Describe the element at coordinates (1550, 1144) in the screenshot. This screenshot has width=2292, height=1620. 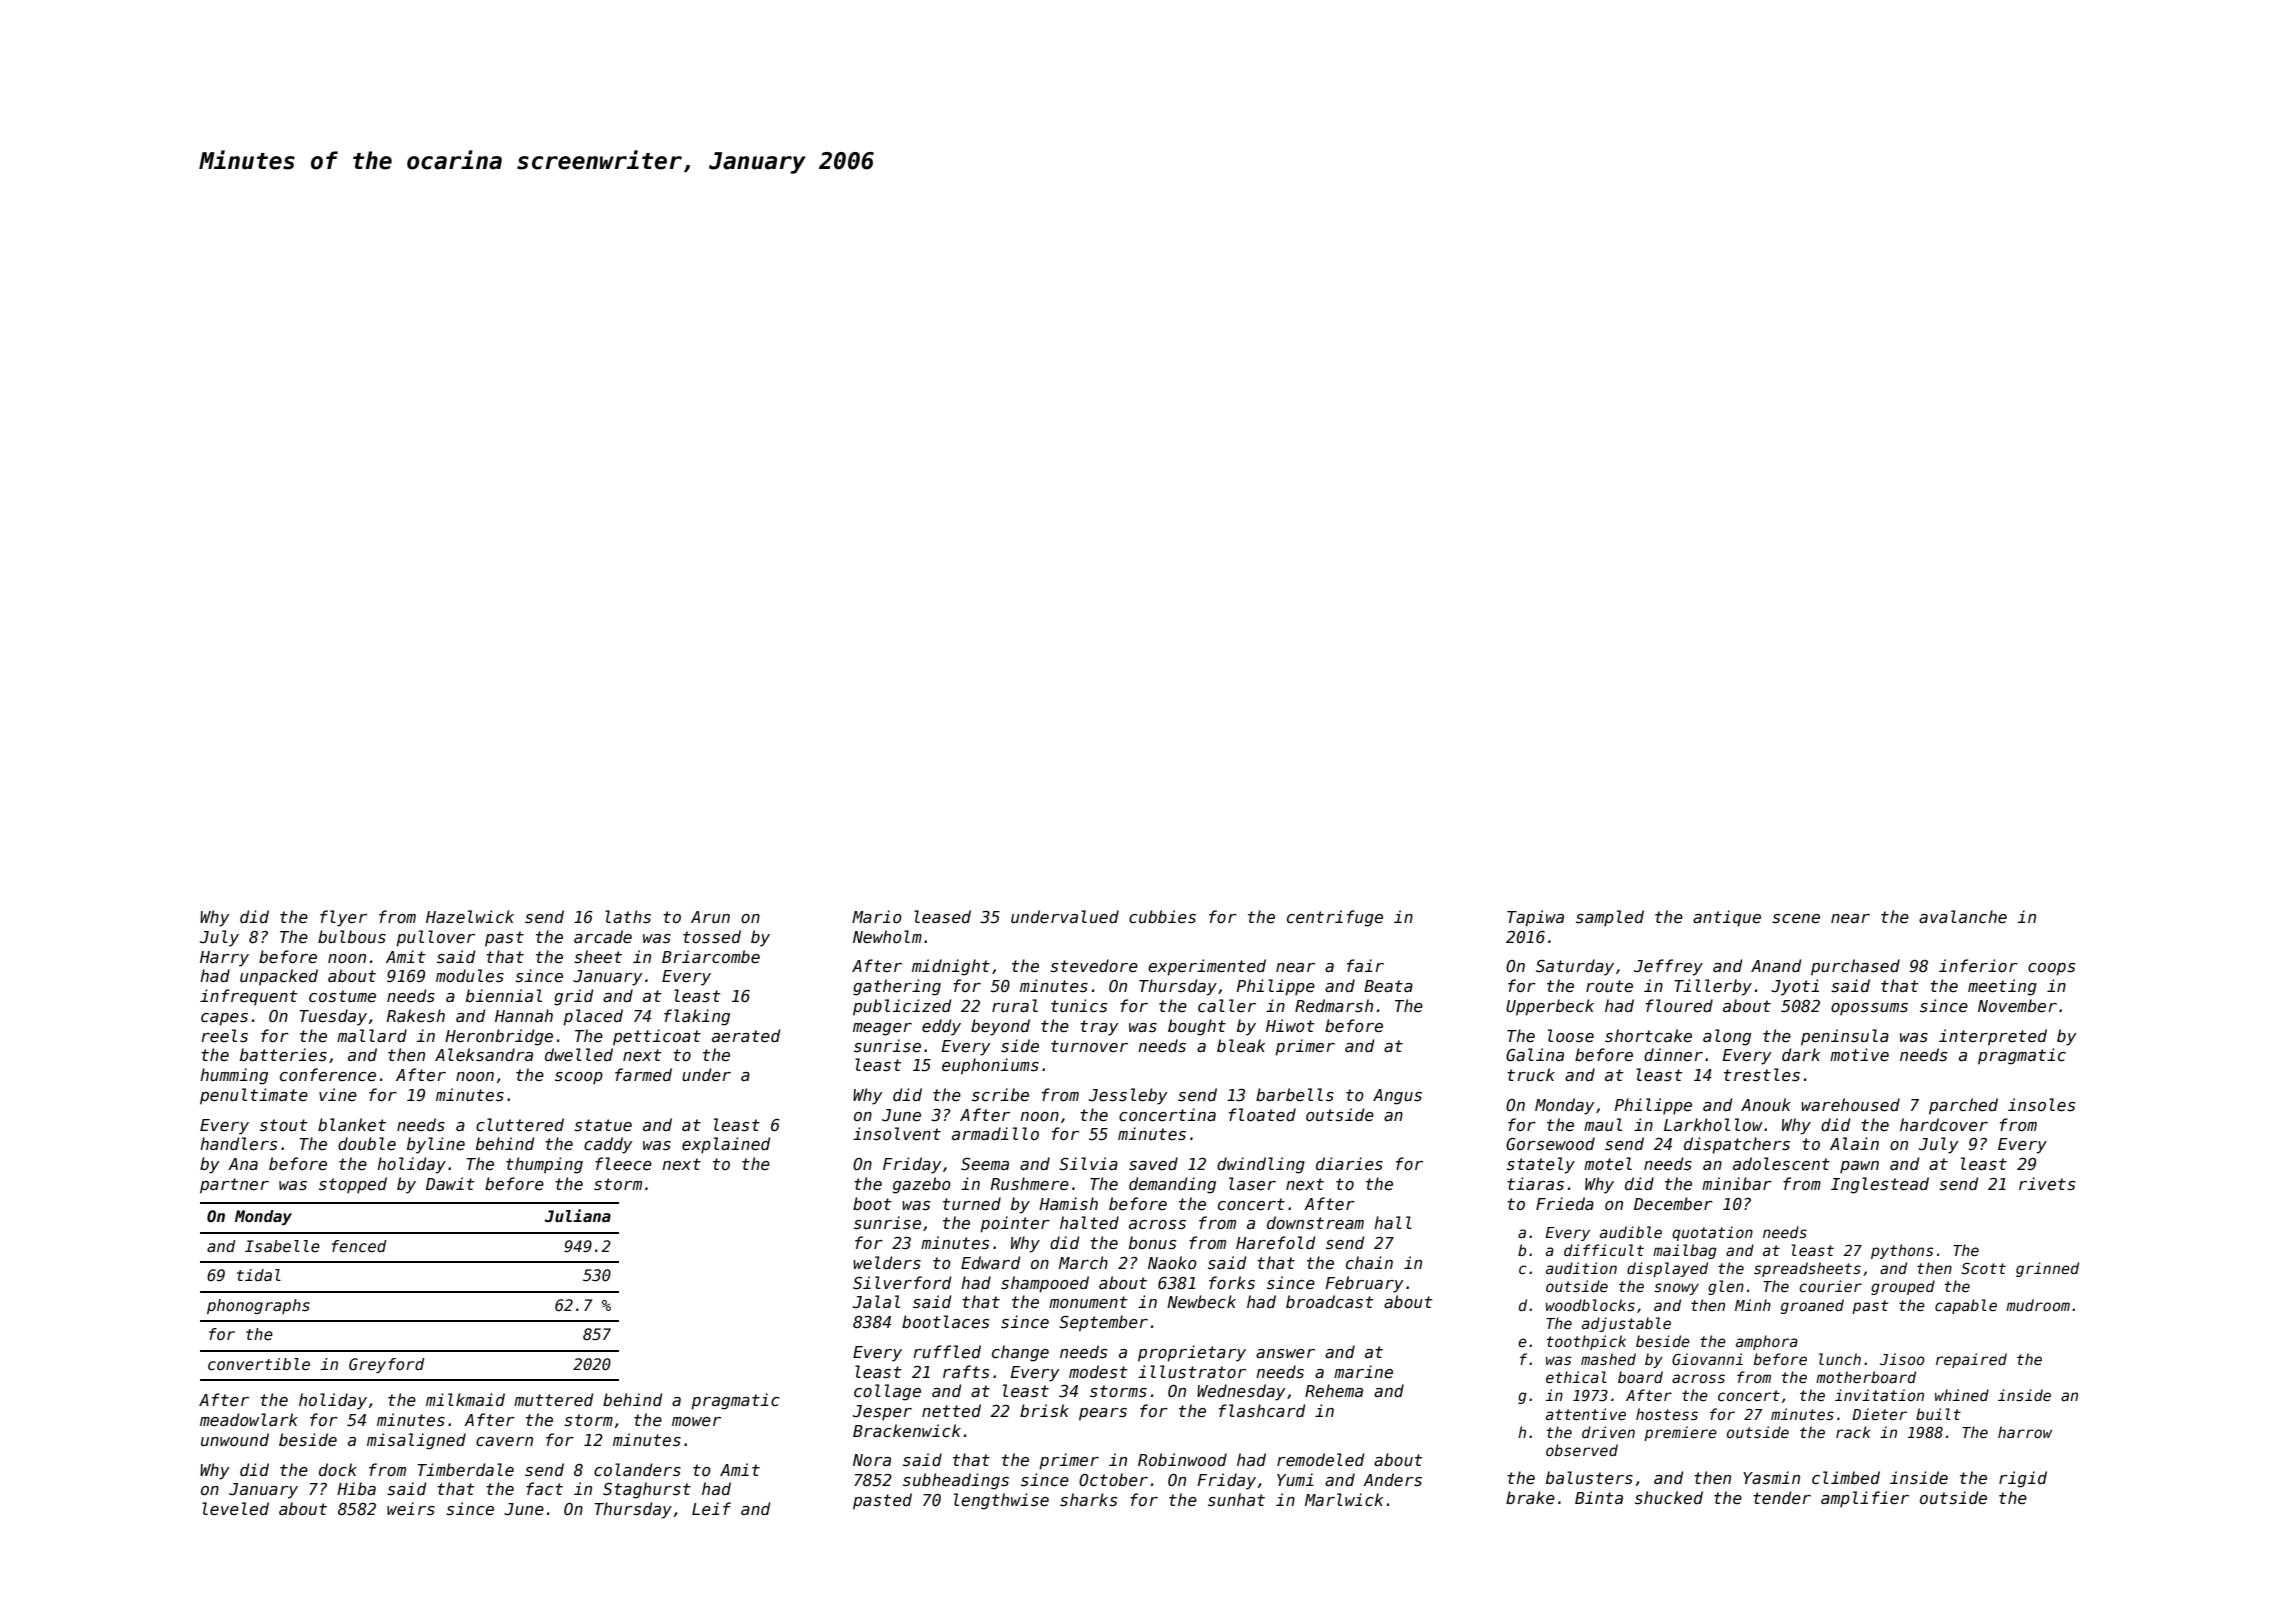
I see `Gorsewood` at that location.
